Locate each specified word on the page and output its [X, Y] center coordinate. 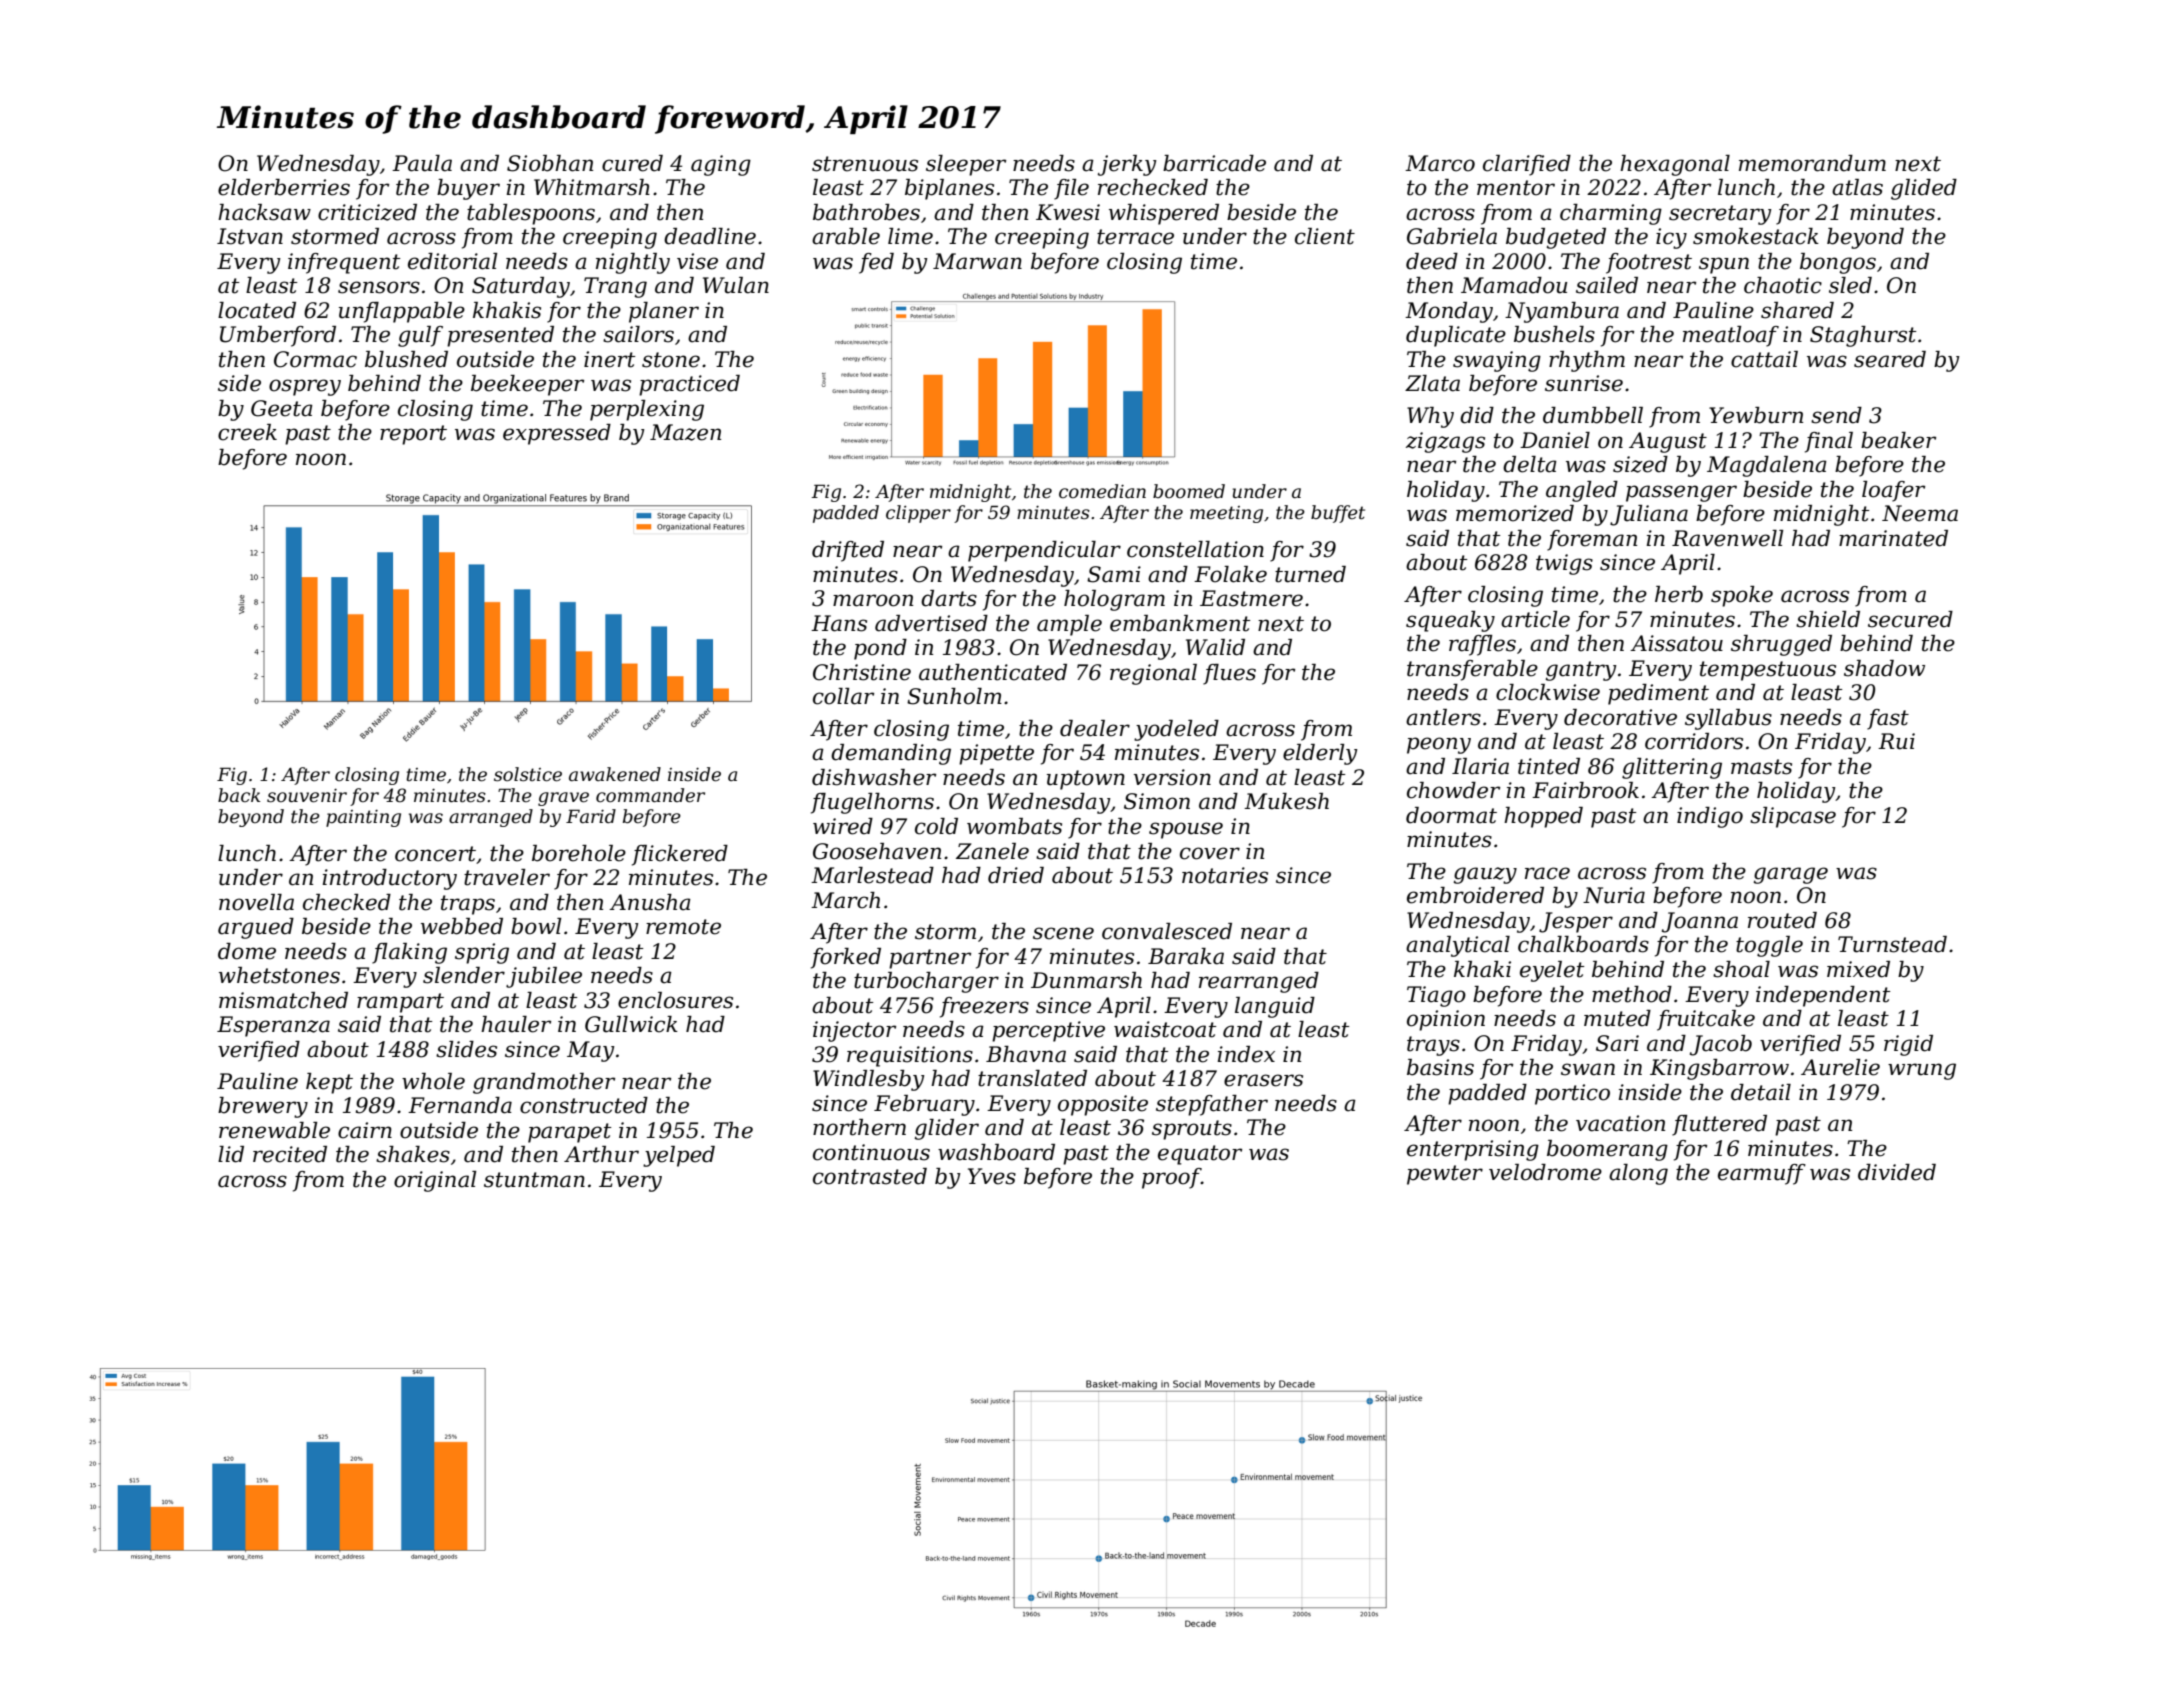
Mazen [685, 432]
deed [1432, 261]
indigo [1710, 817]
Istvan [250, 236]
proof [1171, 1178]
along [1638, 1174]
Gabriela [1452, 236]
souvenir [307, 796]
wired [843, 826]
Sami [1114, 574]
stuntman [534, 1180]
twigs [1564, 564]
